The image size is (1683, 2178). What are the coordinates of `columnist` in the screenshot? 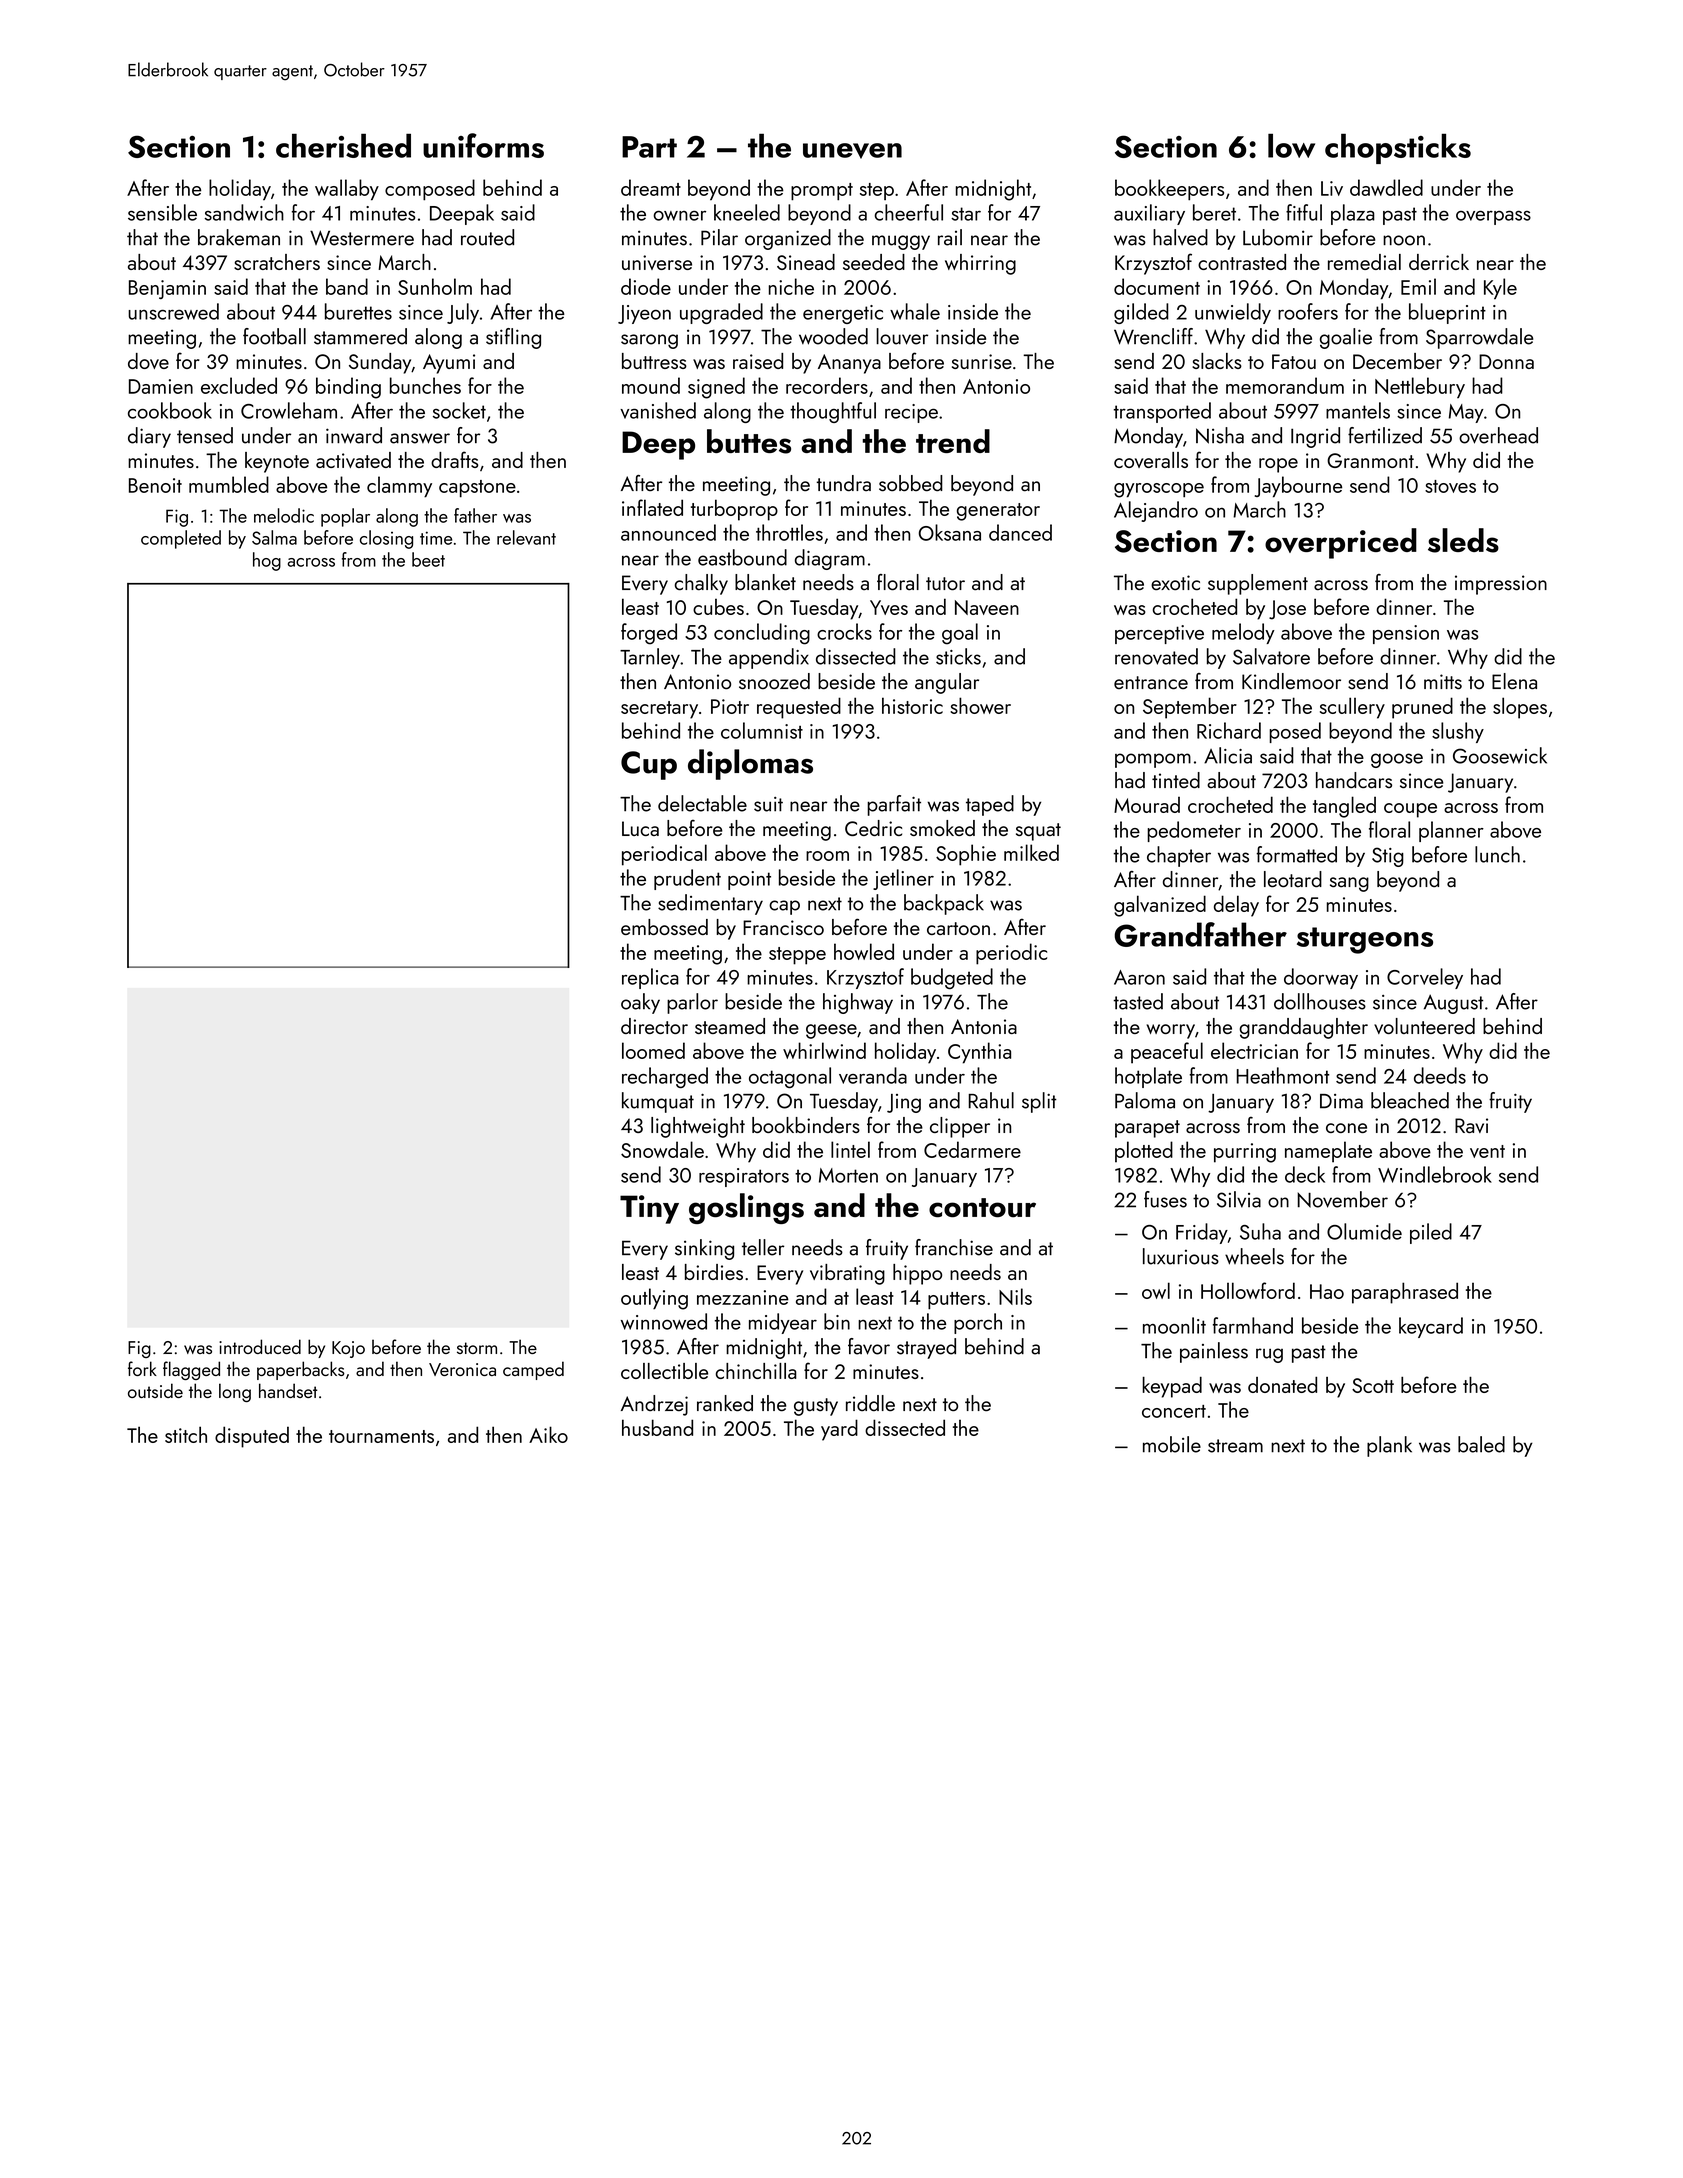 It's located at (762, 730).
